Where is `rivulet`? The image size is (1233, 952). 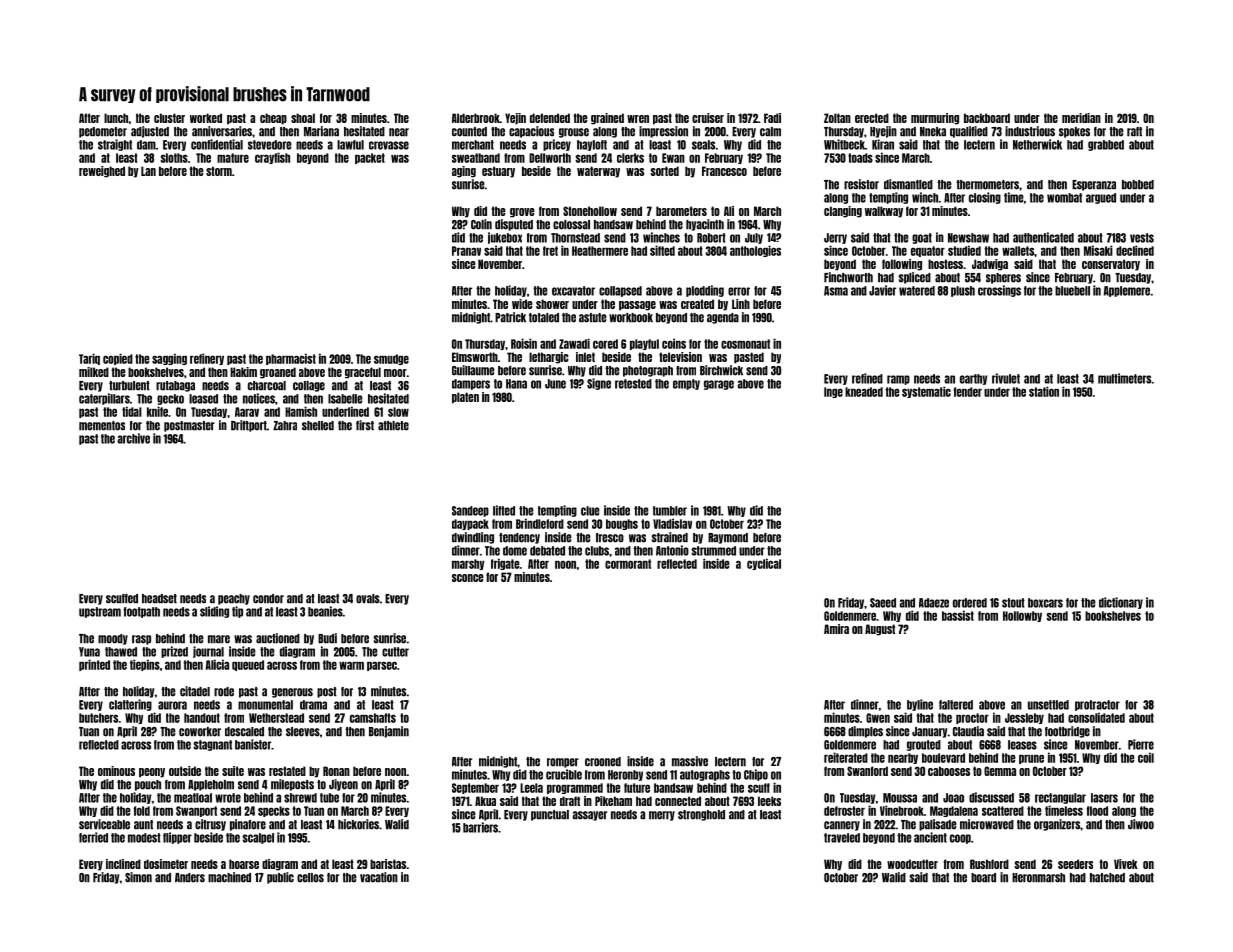 rivulet is located at coordinates (1006, 378).
